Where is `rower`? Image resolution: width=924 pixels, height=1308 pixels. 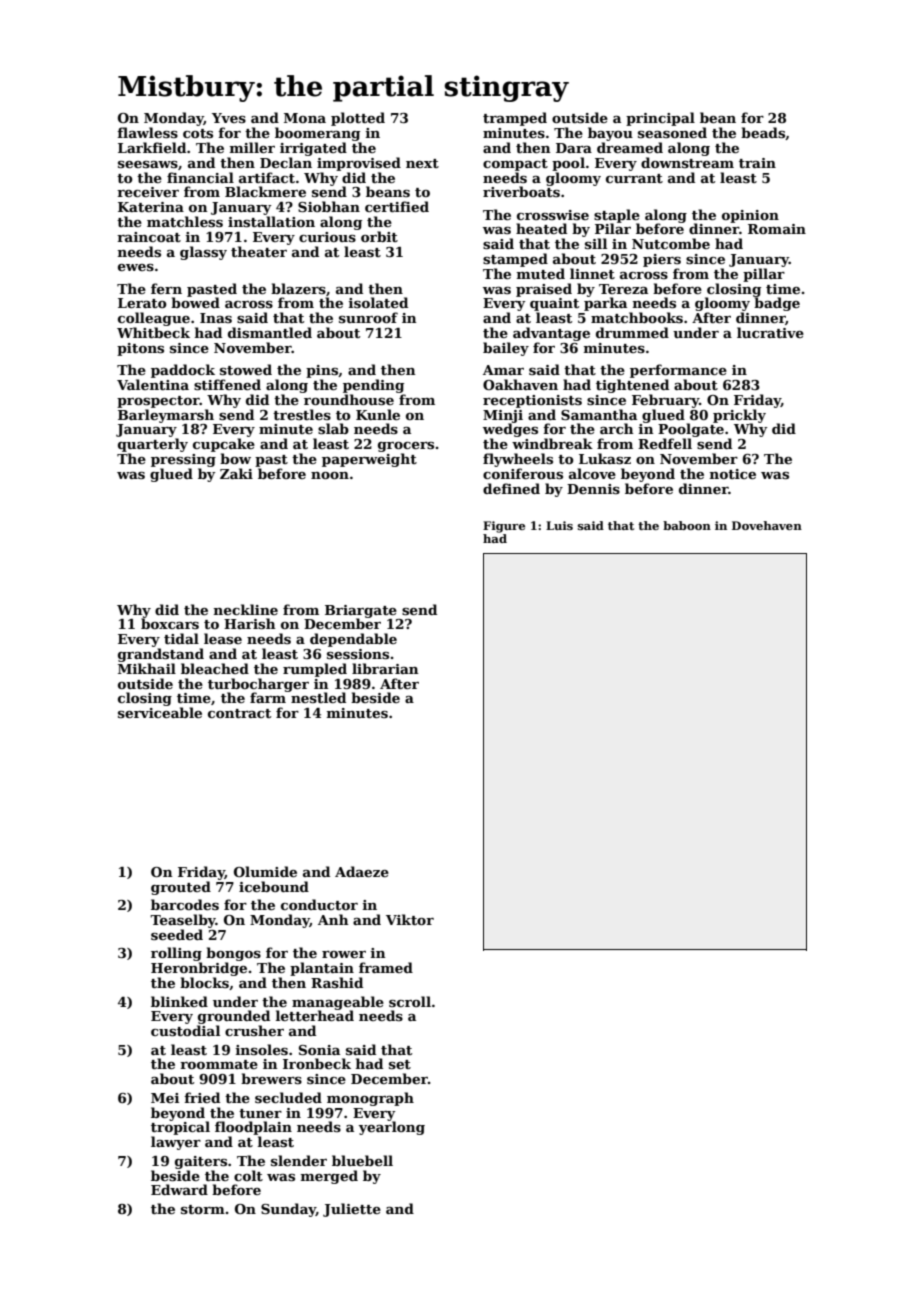
rower is located at coordinates (344, 954).
